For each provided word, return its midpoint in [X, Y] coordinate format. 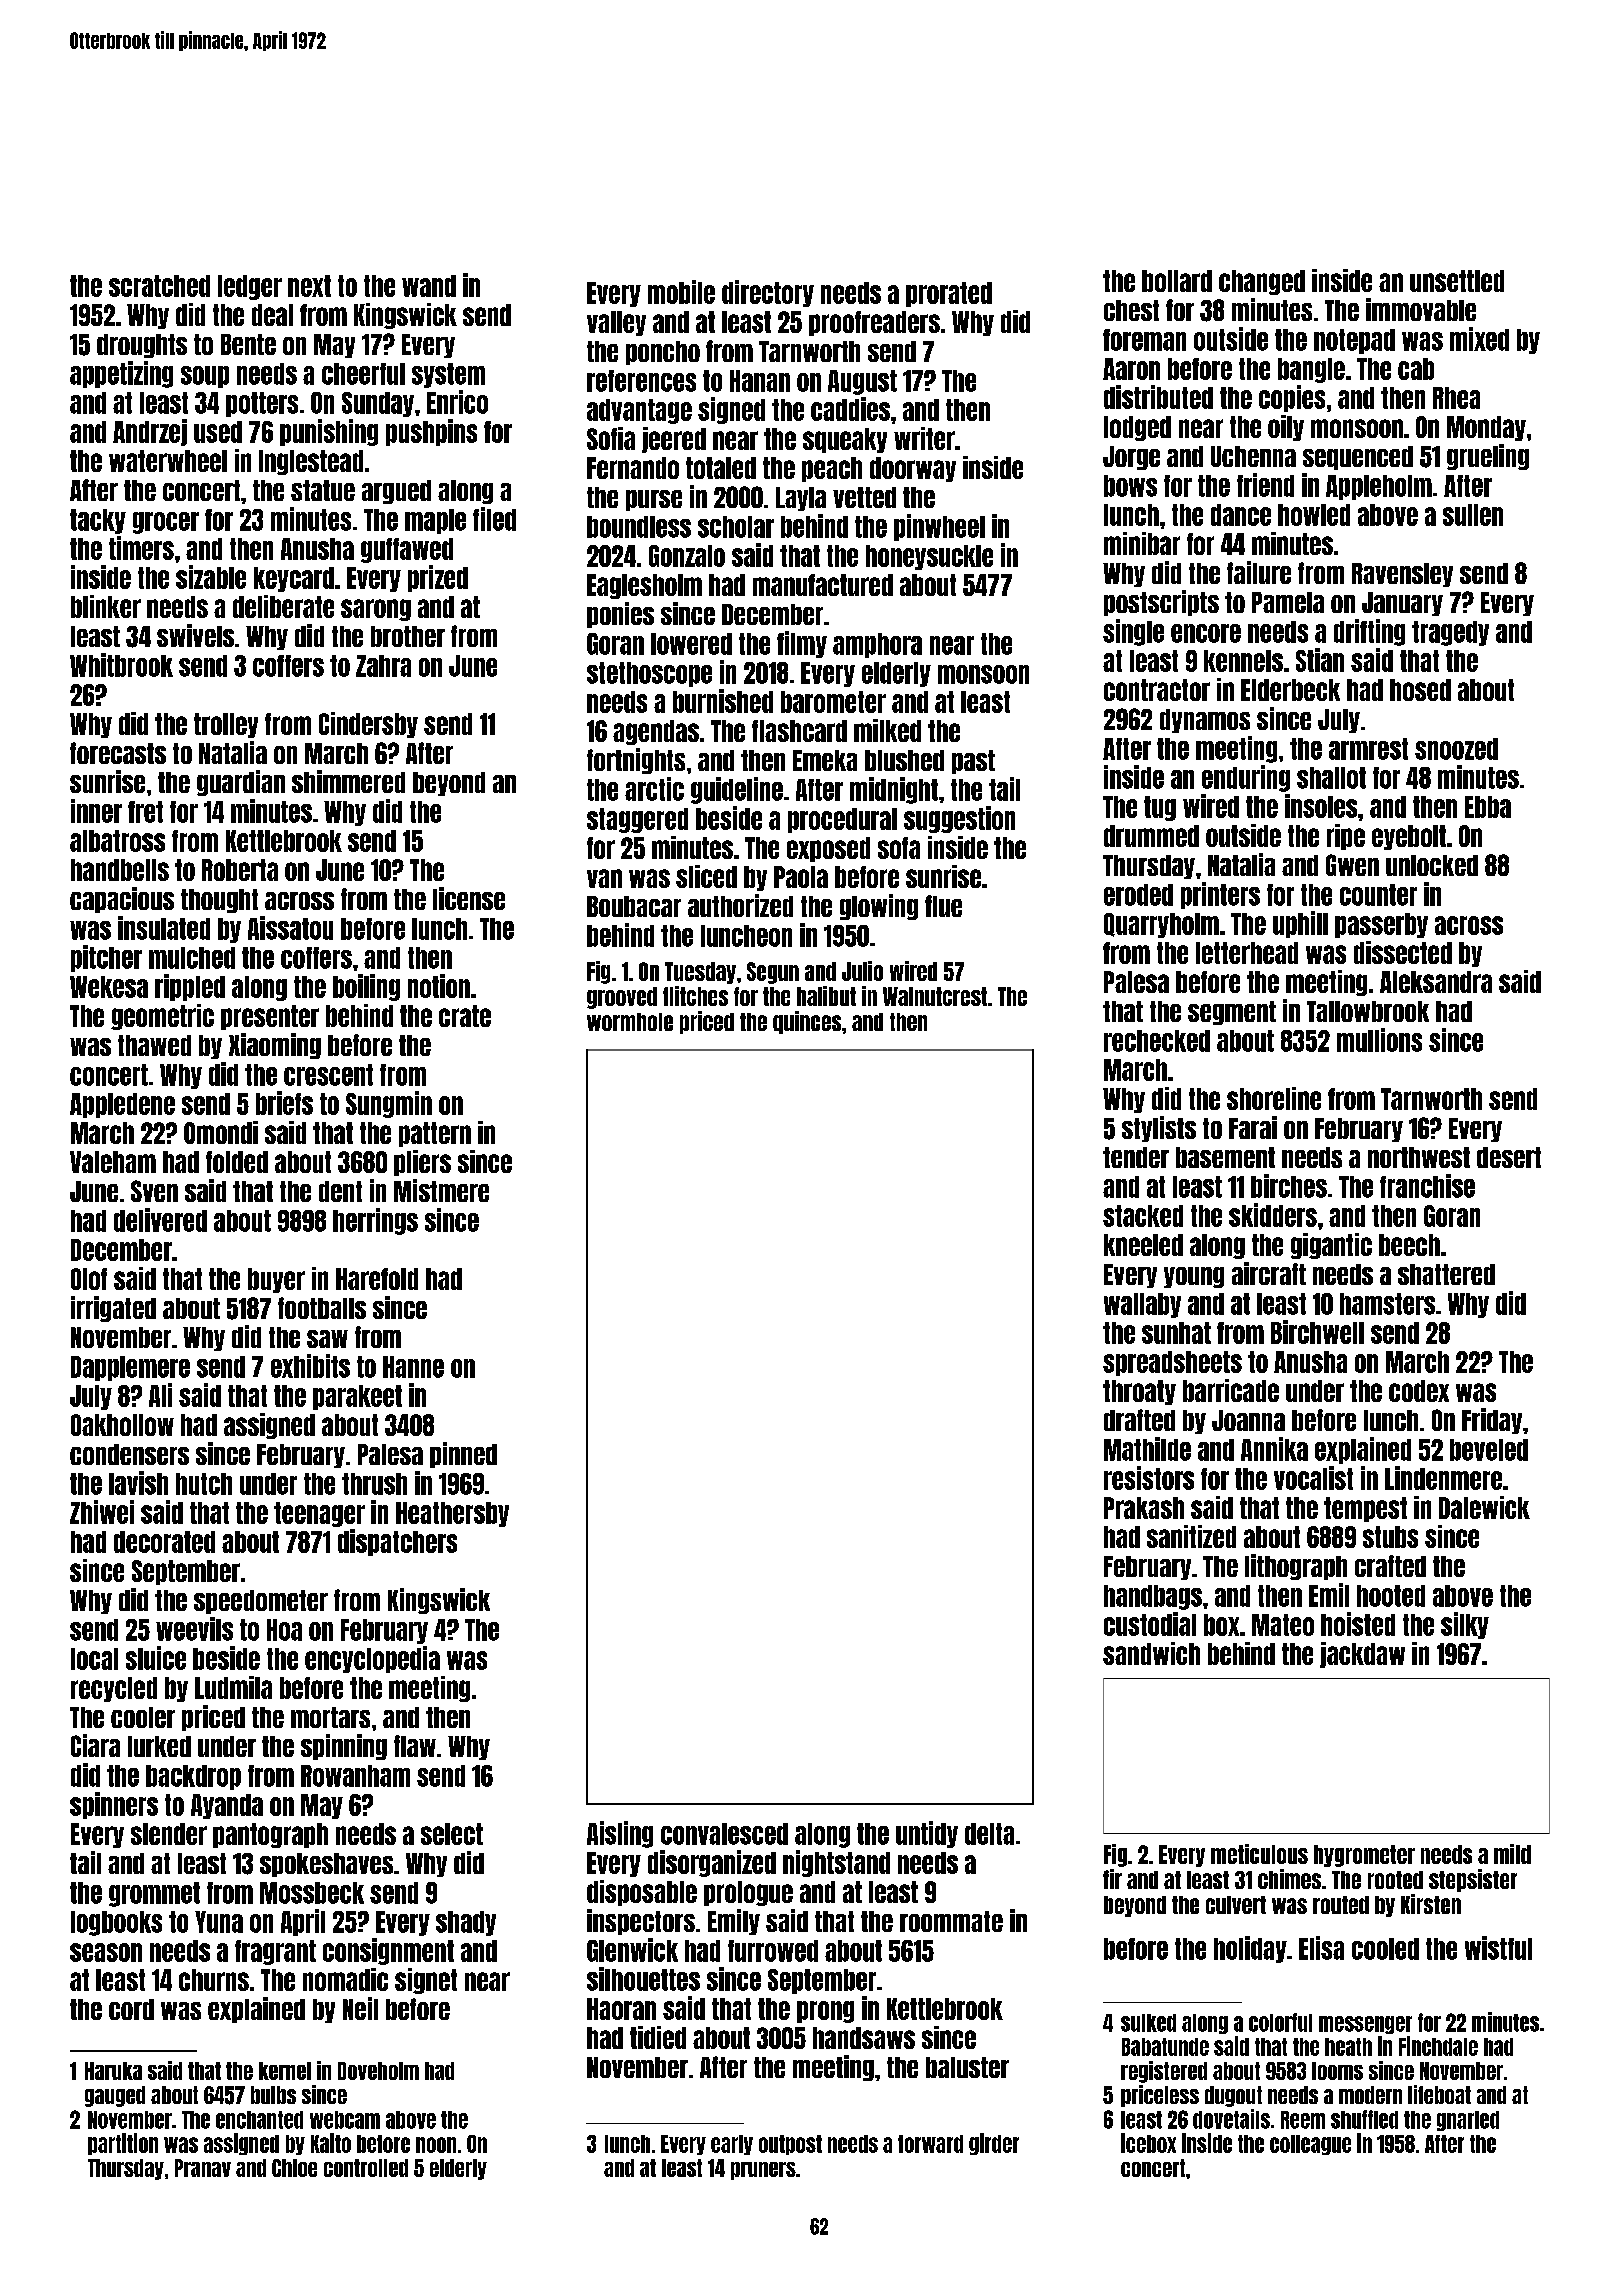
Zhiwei [102, 1512]
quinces [807, 1022]
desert [1509, 1157]
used [218, 432]
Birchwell [1317, 1332]
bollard [1177, 281]
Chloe [294, 2168]
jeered [674, 440]
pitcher [106, 958]
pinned [463, 1455]
